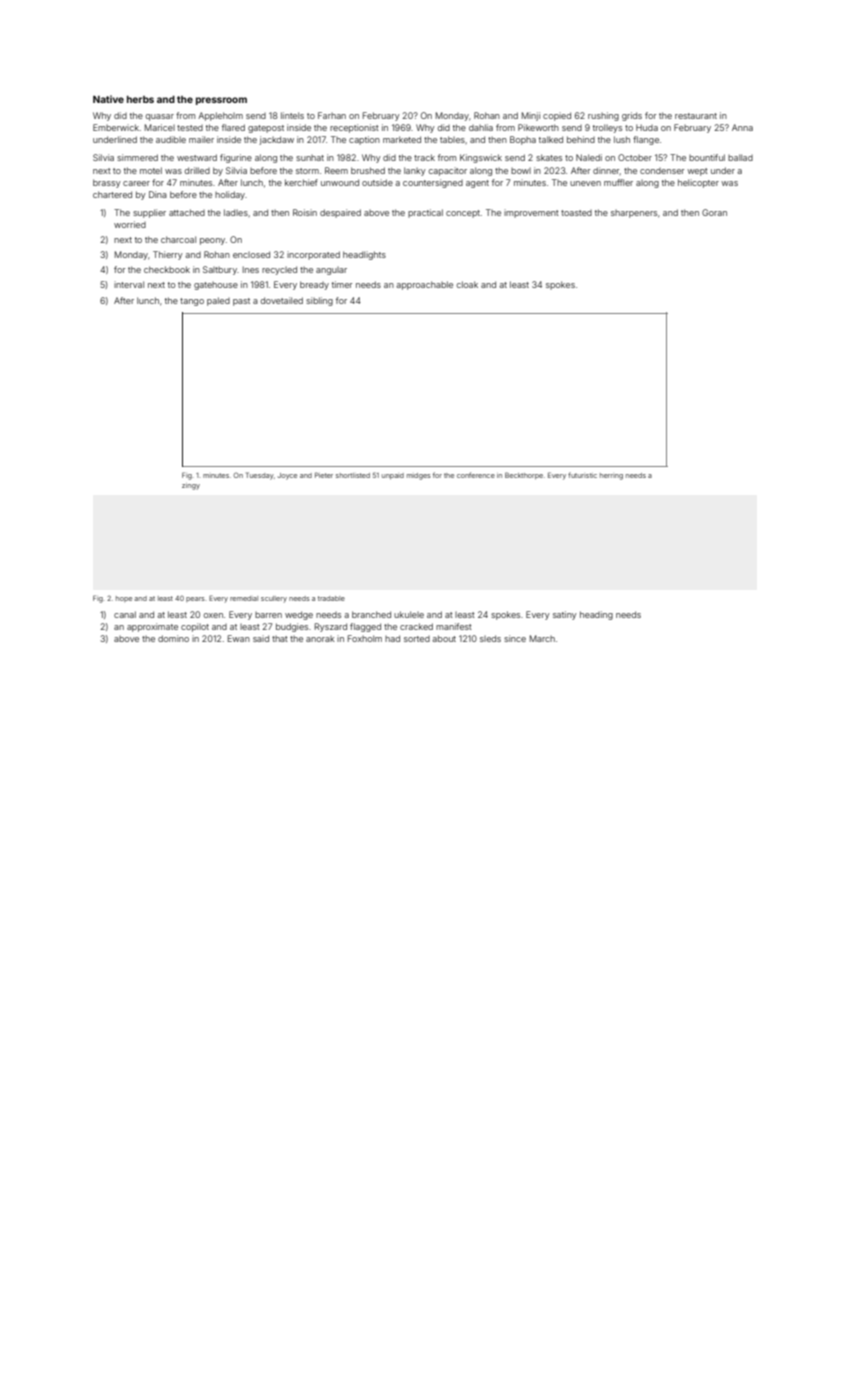 The height and width of the image is (1400, 849). I want to click on interval, so click(129, 284).
